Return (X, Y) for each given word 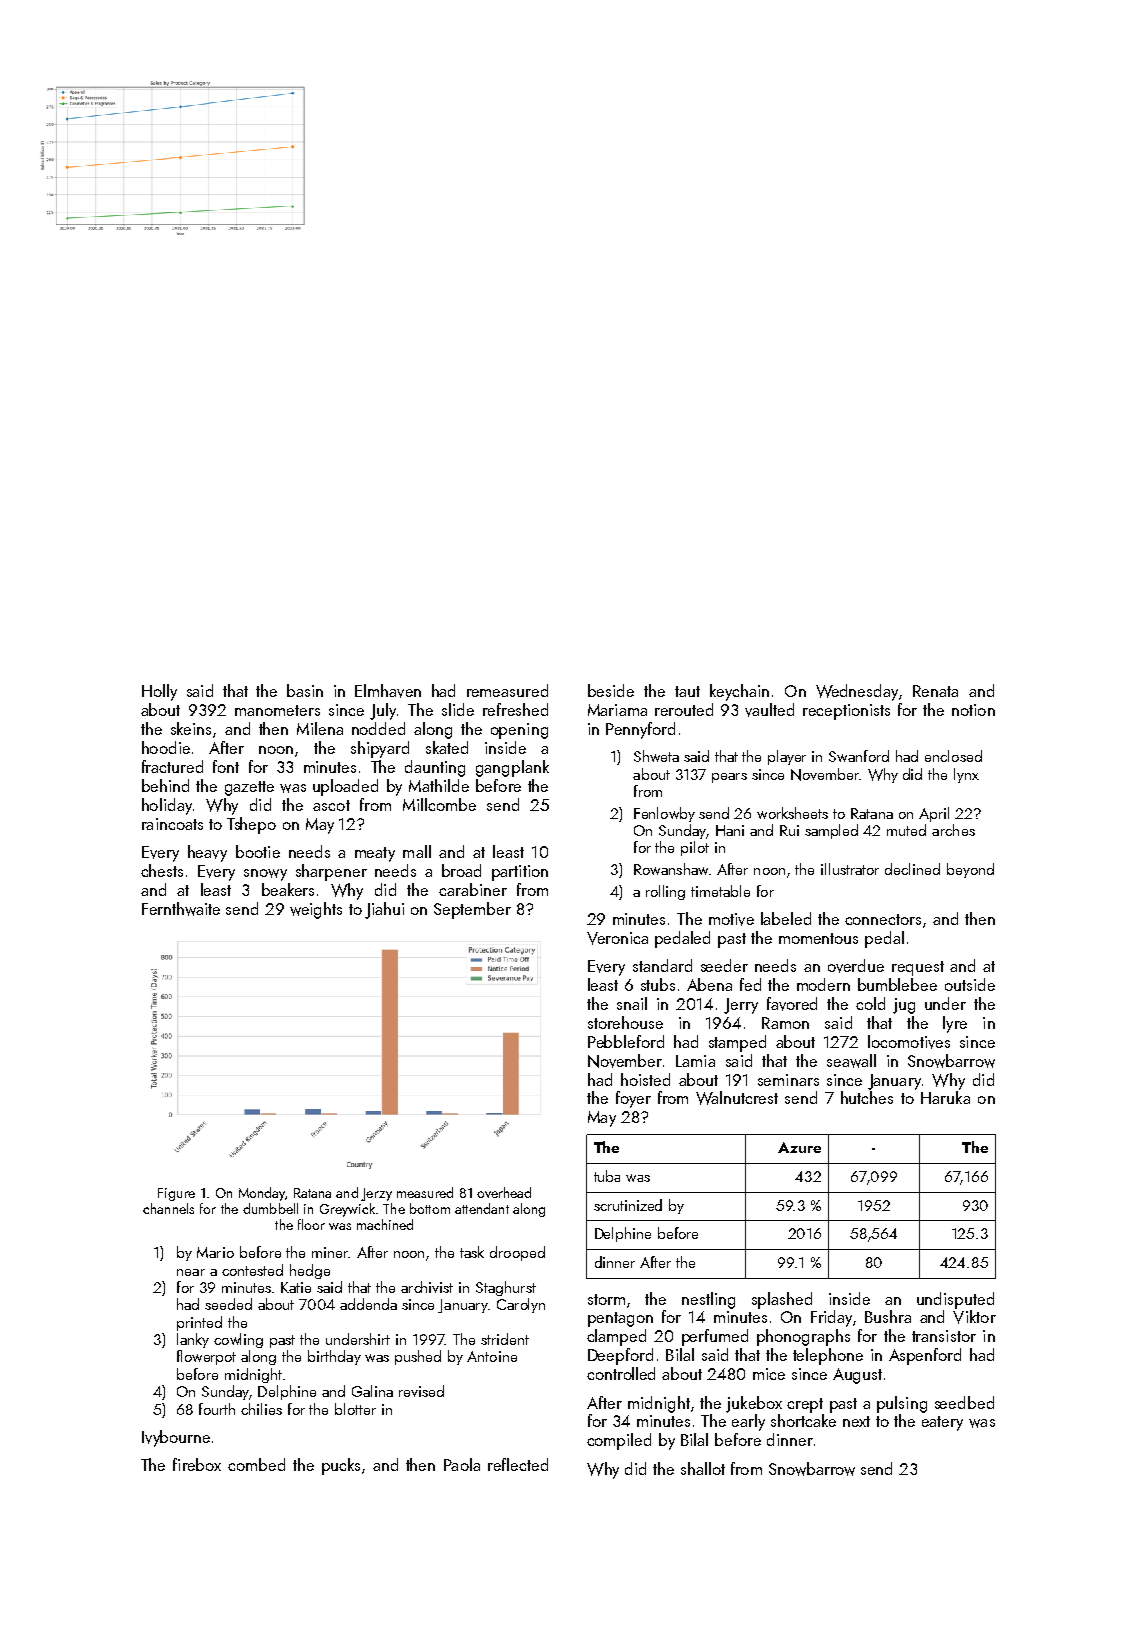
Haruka (945, 1097)
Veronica (617, 938)
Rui (789, 830)
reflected (518, 1464)
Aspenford (925, 1356)
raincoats (172, 824)
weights (316, 910)
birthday (334, 1357)
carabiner (473, 889)
